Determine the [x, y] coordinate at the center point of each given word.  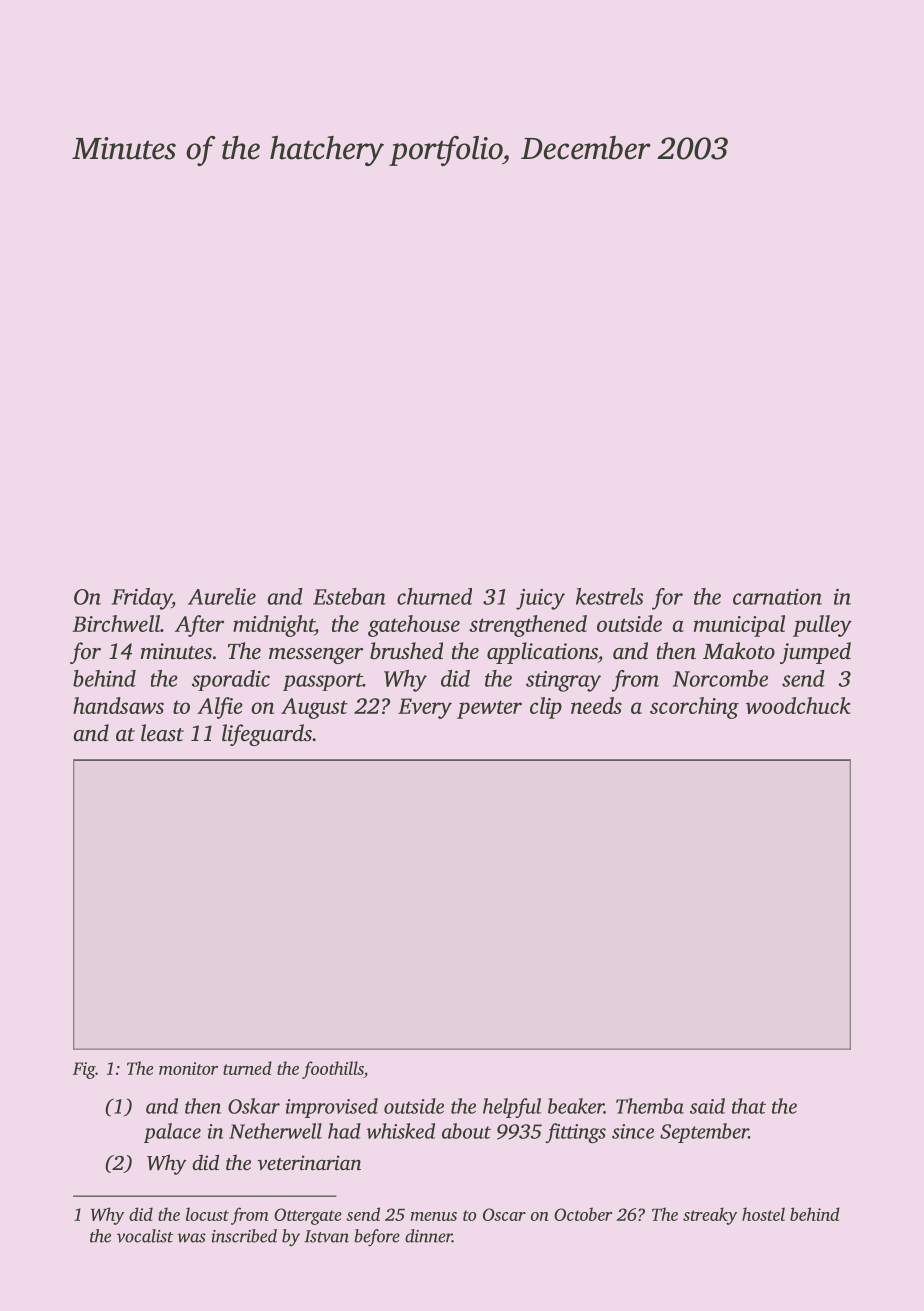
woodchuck [798, 705]
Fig [84, 1070]
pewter [489, 709]
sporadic [231, 680]
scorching [694, 708]
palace [172, 1133]
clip [546, 708]
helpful [512, 1108]
